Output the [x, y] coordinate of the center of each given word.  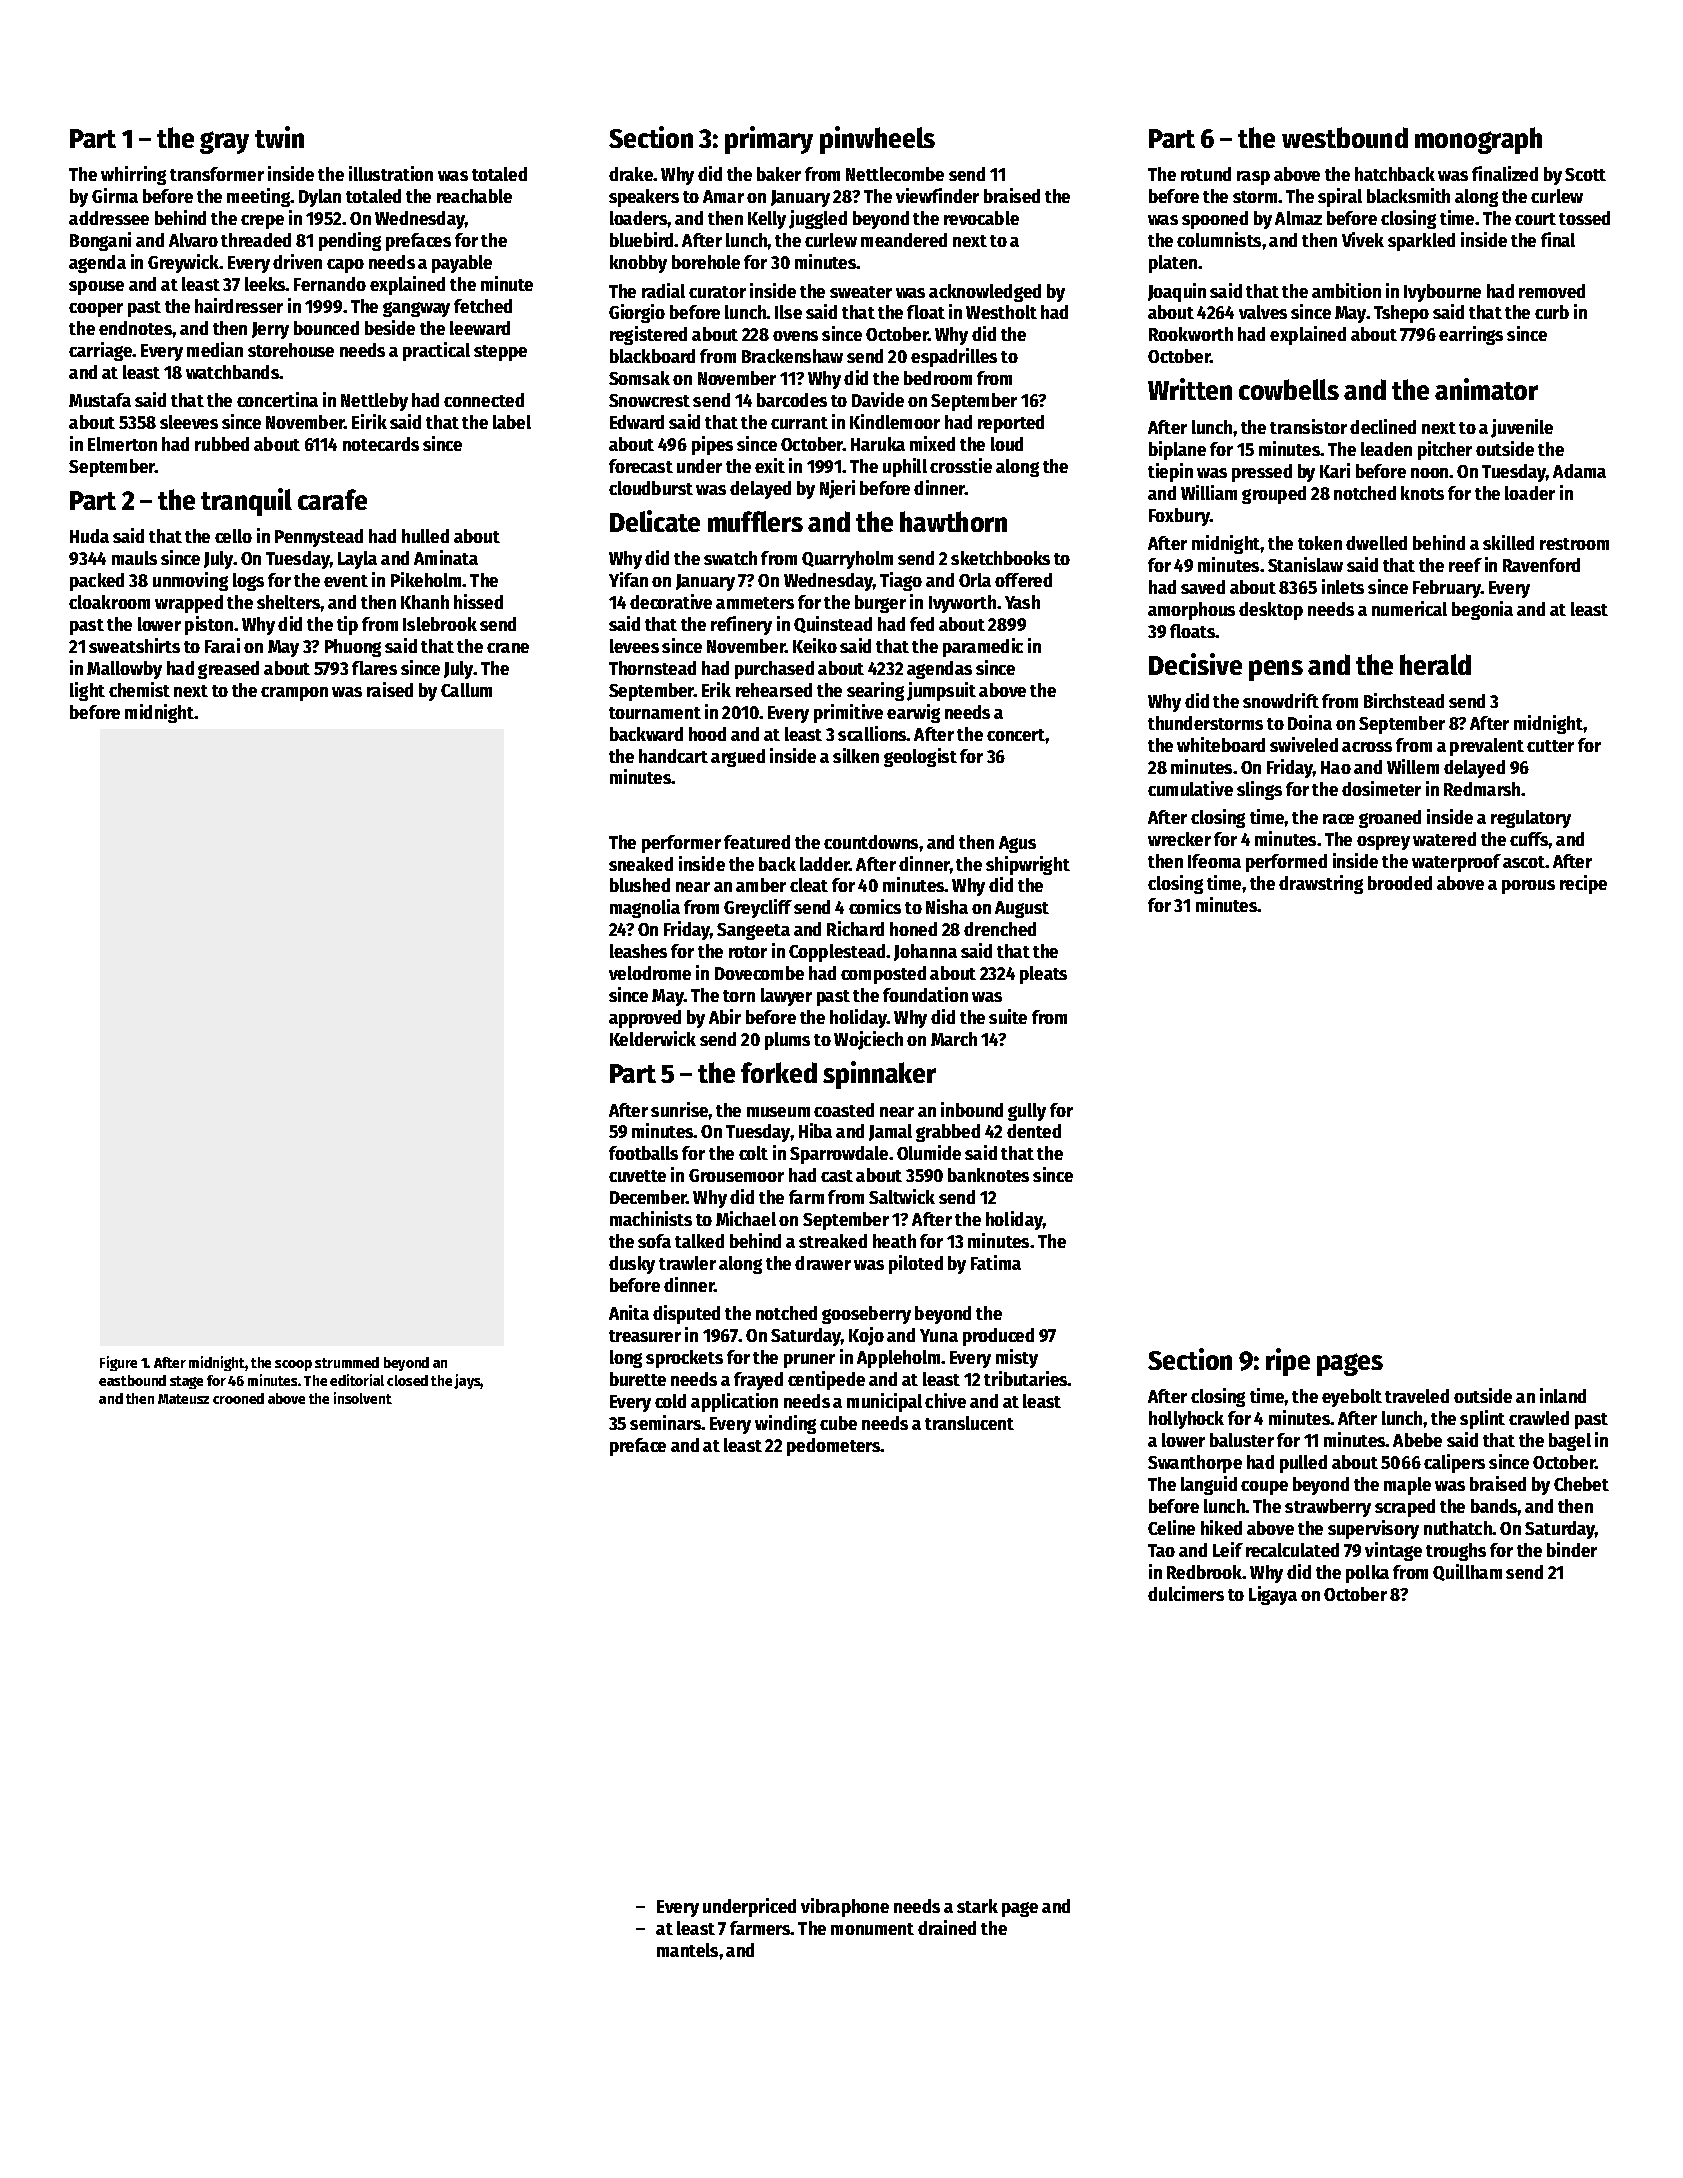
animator [1486, 389]
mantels [687, 1950]
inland [1563, 1395]
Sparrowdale [839, 1155]
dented [1034, 1131]
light [87, 691]
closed [407, 1380]
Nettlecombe [895, 174]
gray [224, 142]
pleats [1043, 975]
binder [1572, 1549]
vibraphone [845, 1907]
